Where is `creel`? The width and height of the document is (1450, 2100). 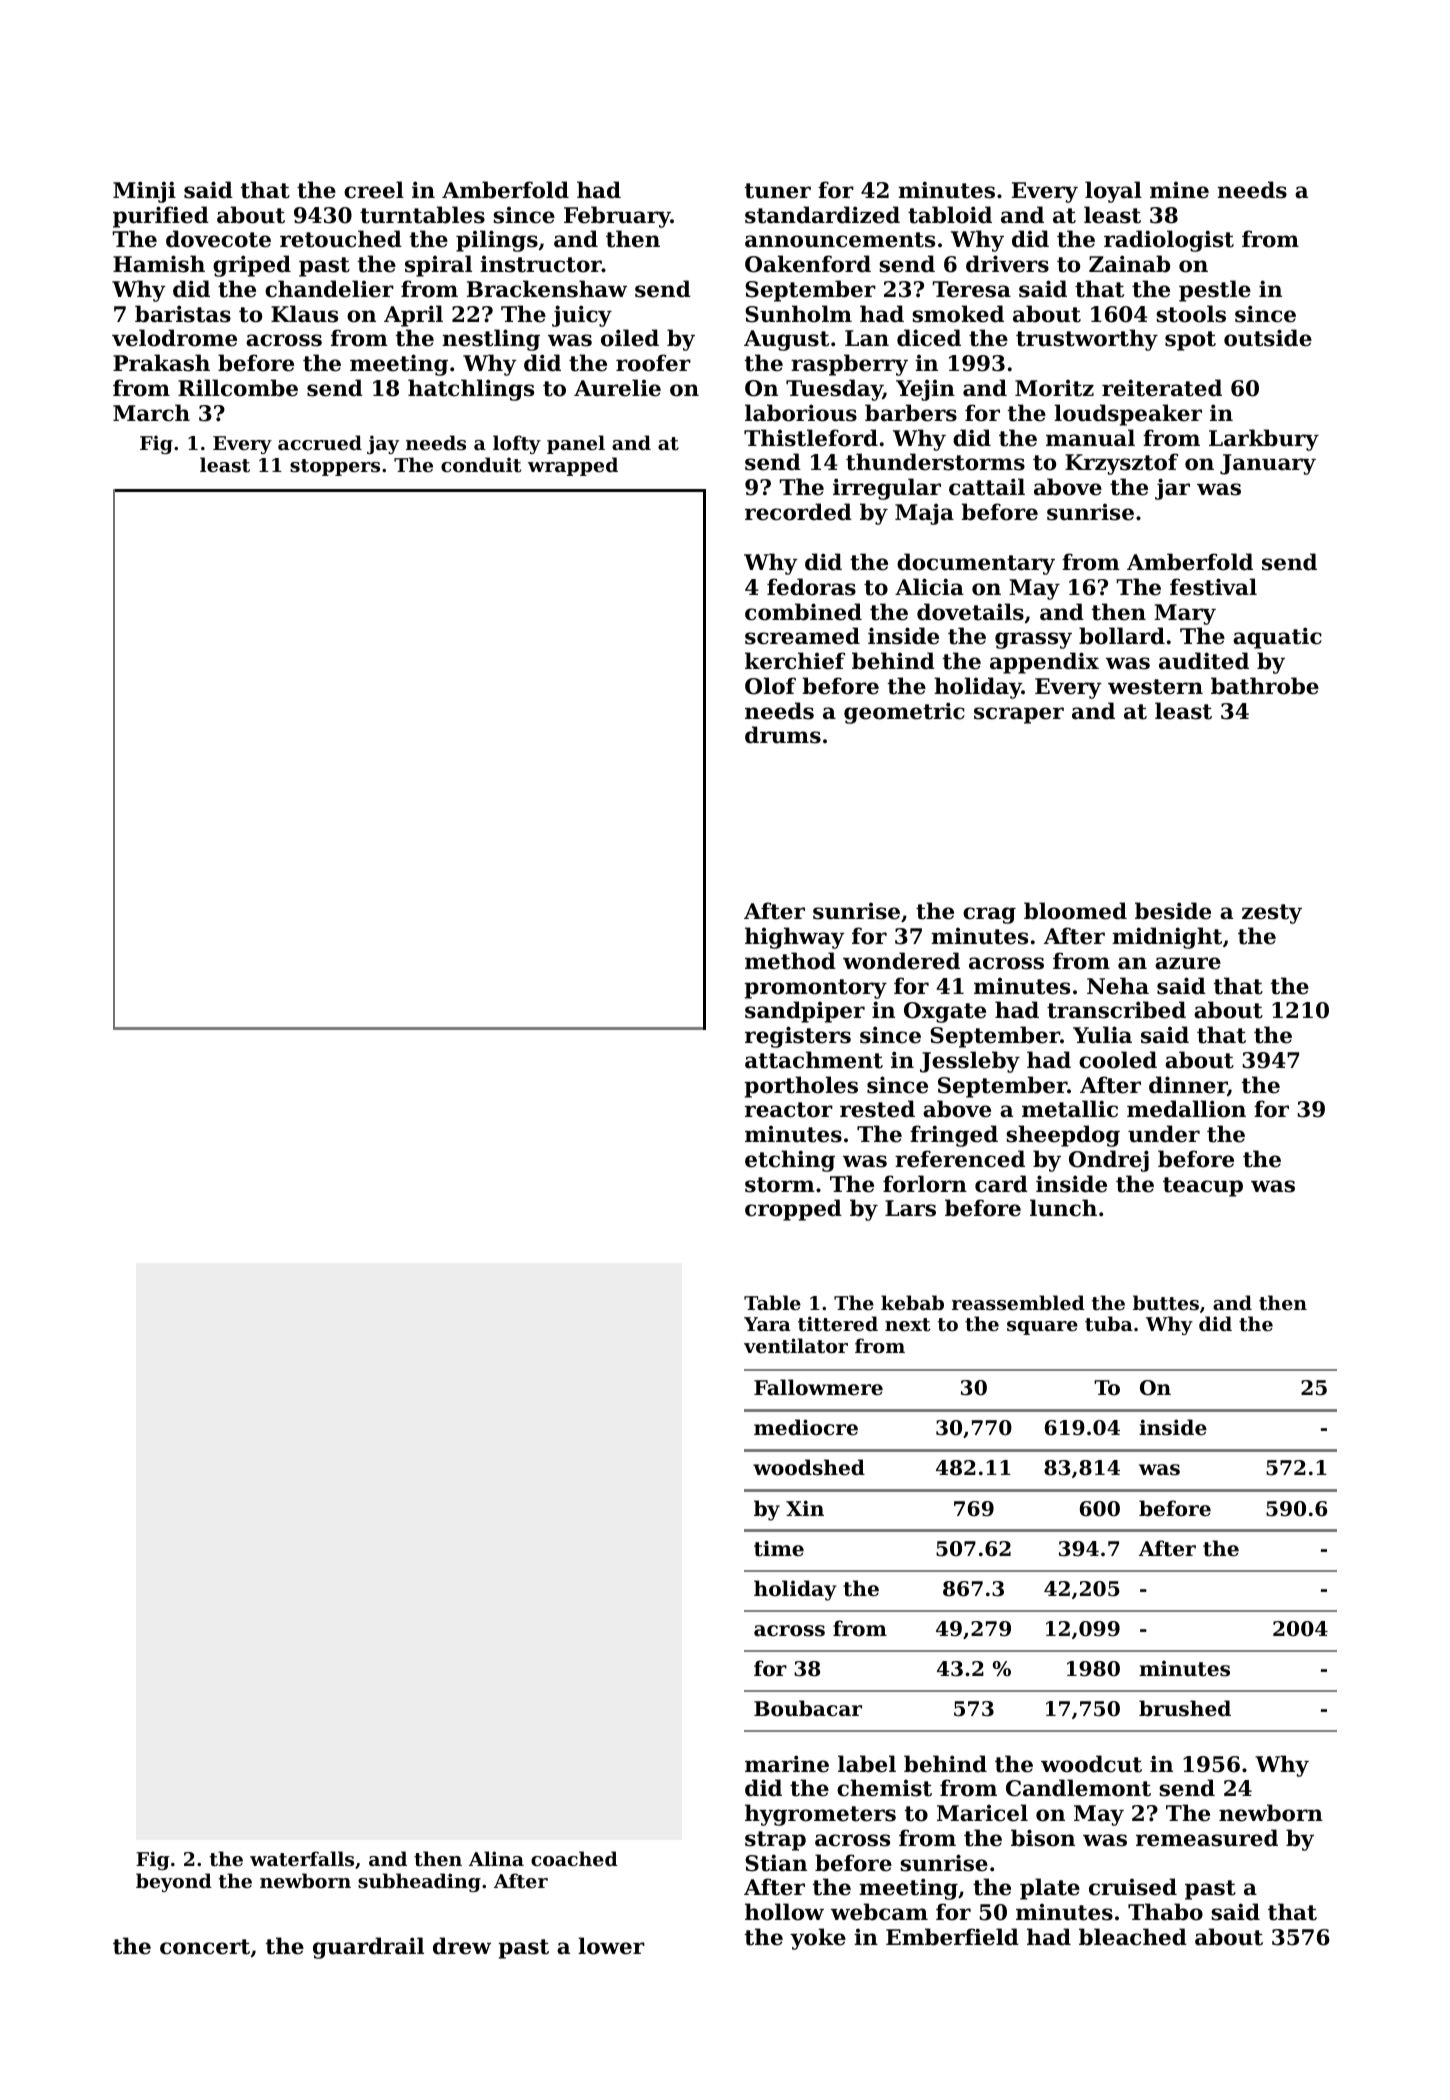
creel is located at coordinates (374, 190).
